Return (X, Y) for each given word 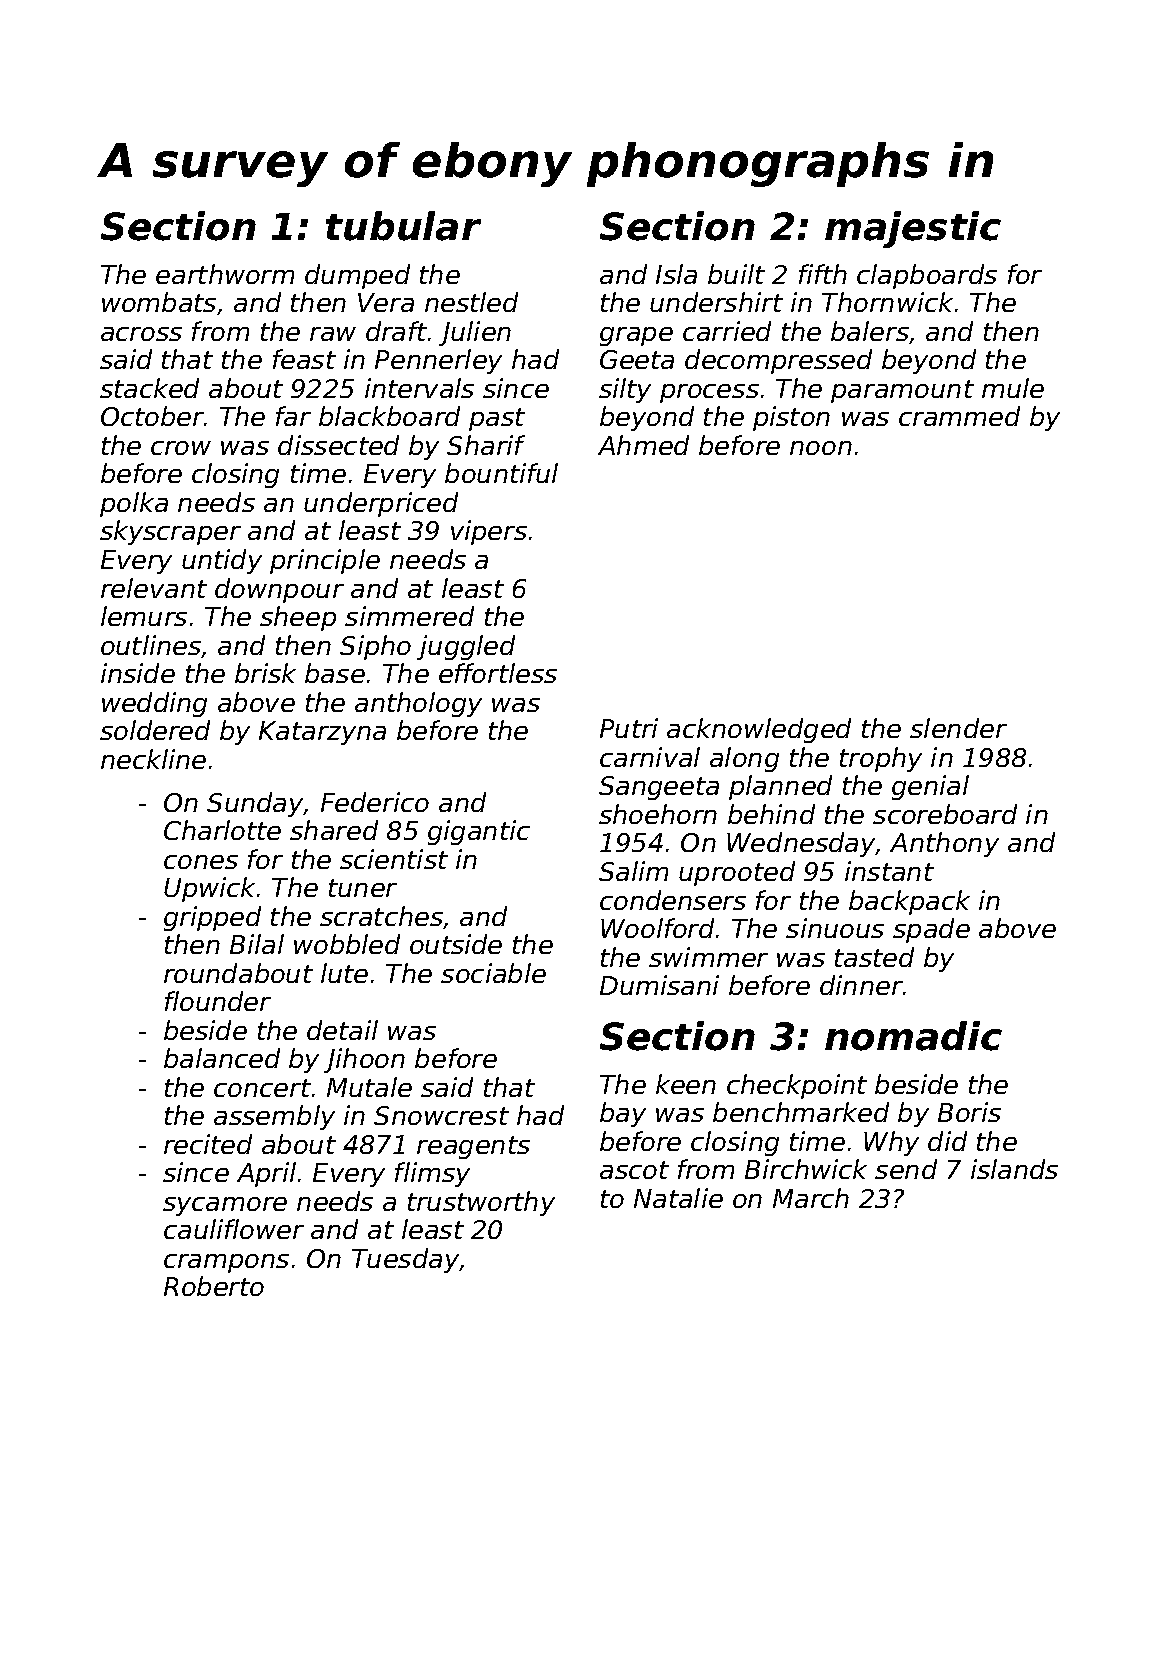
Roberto (214, 1286)
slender (958, 728)
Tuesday (406, 1260)
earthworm (225, 274)
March (811, 1198)
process (709, 393)
